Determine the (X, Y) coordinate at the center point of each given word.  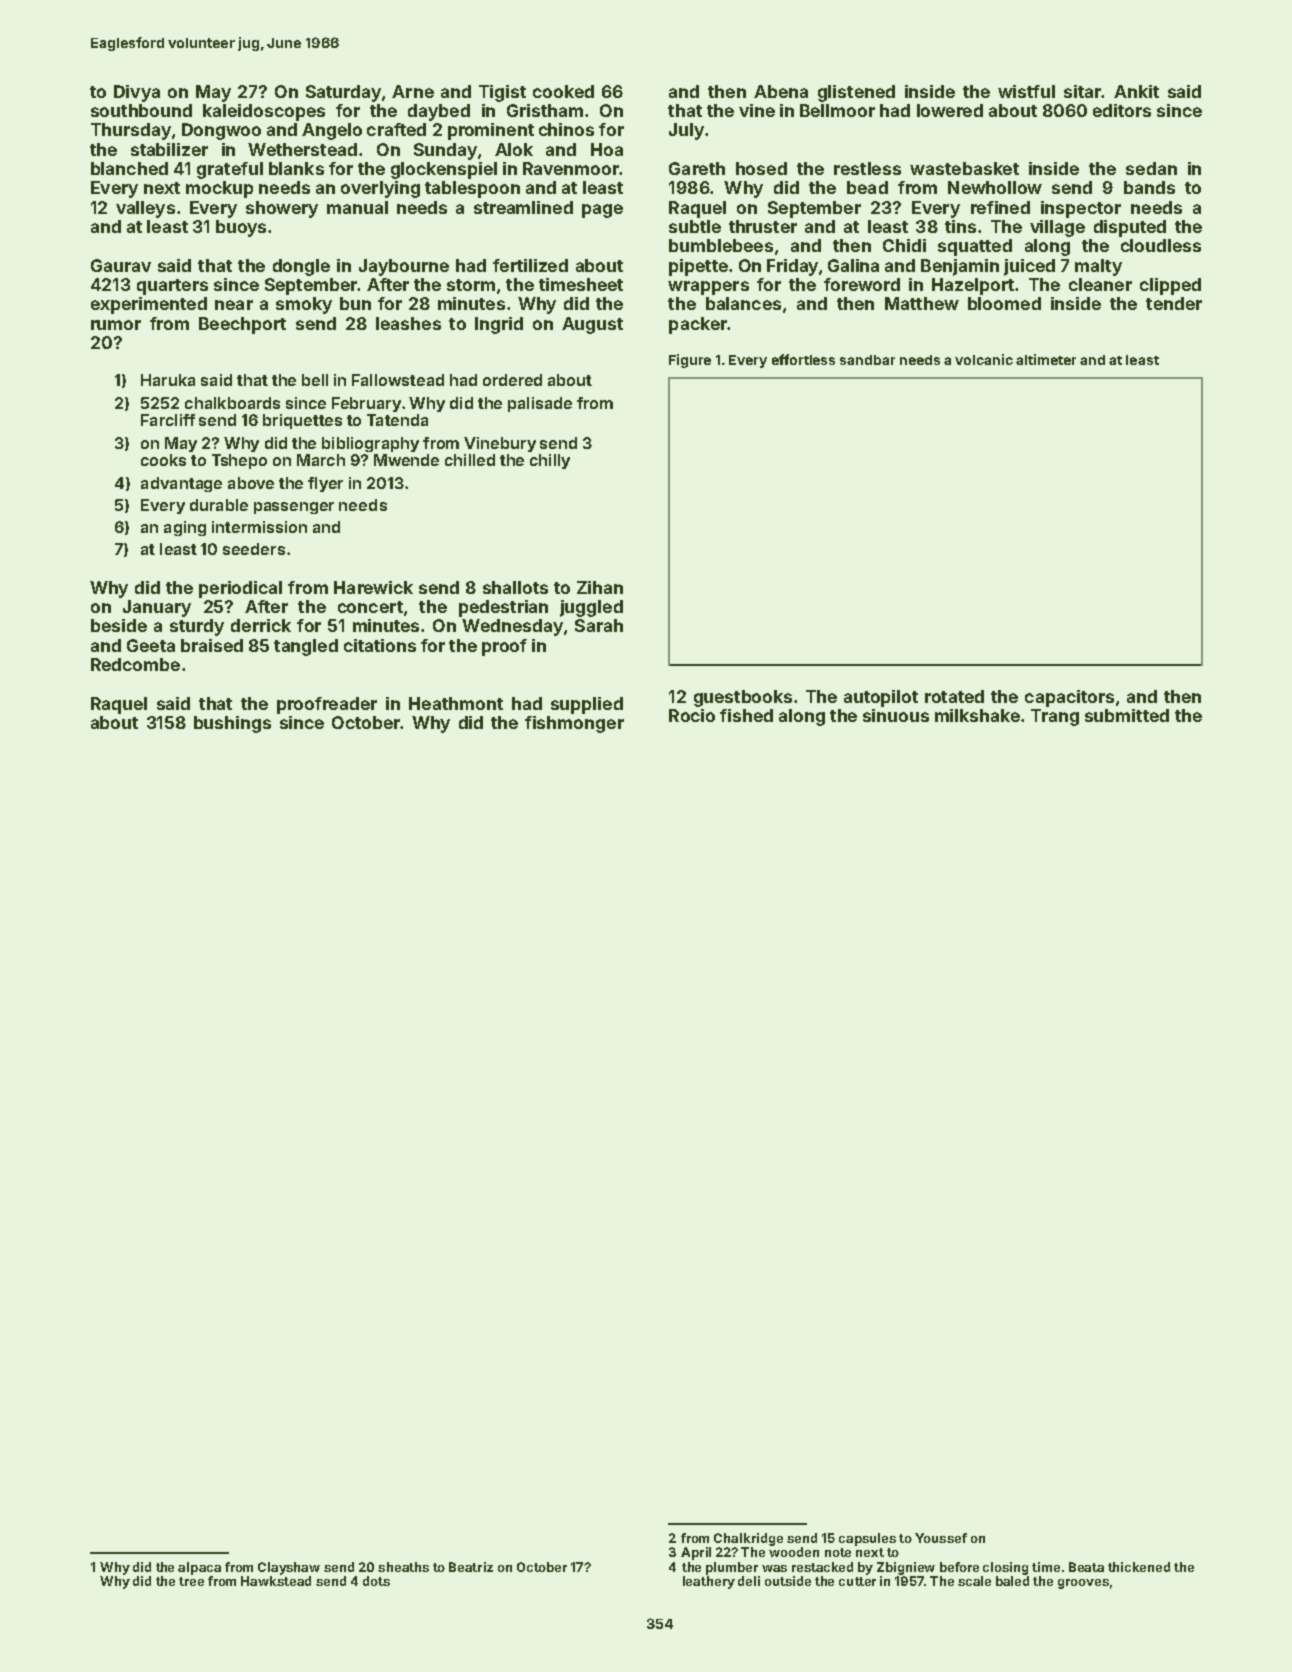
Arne (413, 91)
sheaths (403, 1567)
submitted (1127, 715)
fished (746, 715)
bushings (232, 724)
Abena (781, 91)
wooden (794, 1552)
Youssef (941, 1538)
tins (960, 226)
